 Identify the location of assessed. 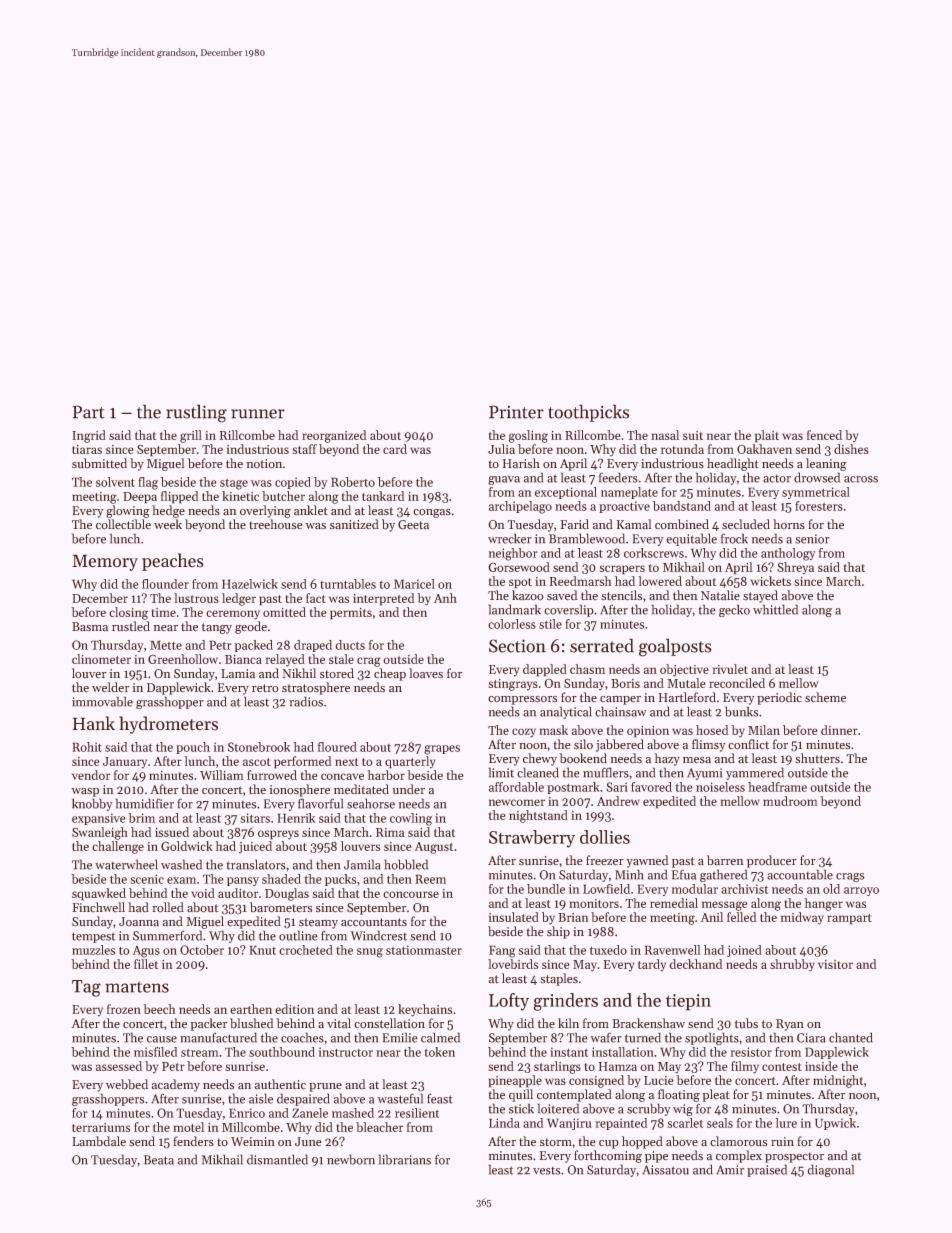
(119, 1066).
